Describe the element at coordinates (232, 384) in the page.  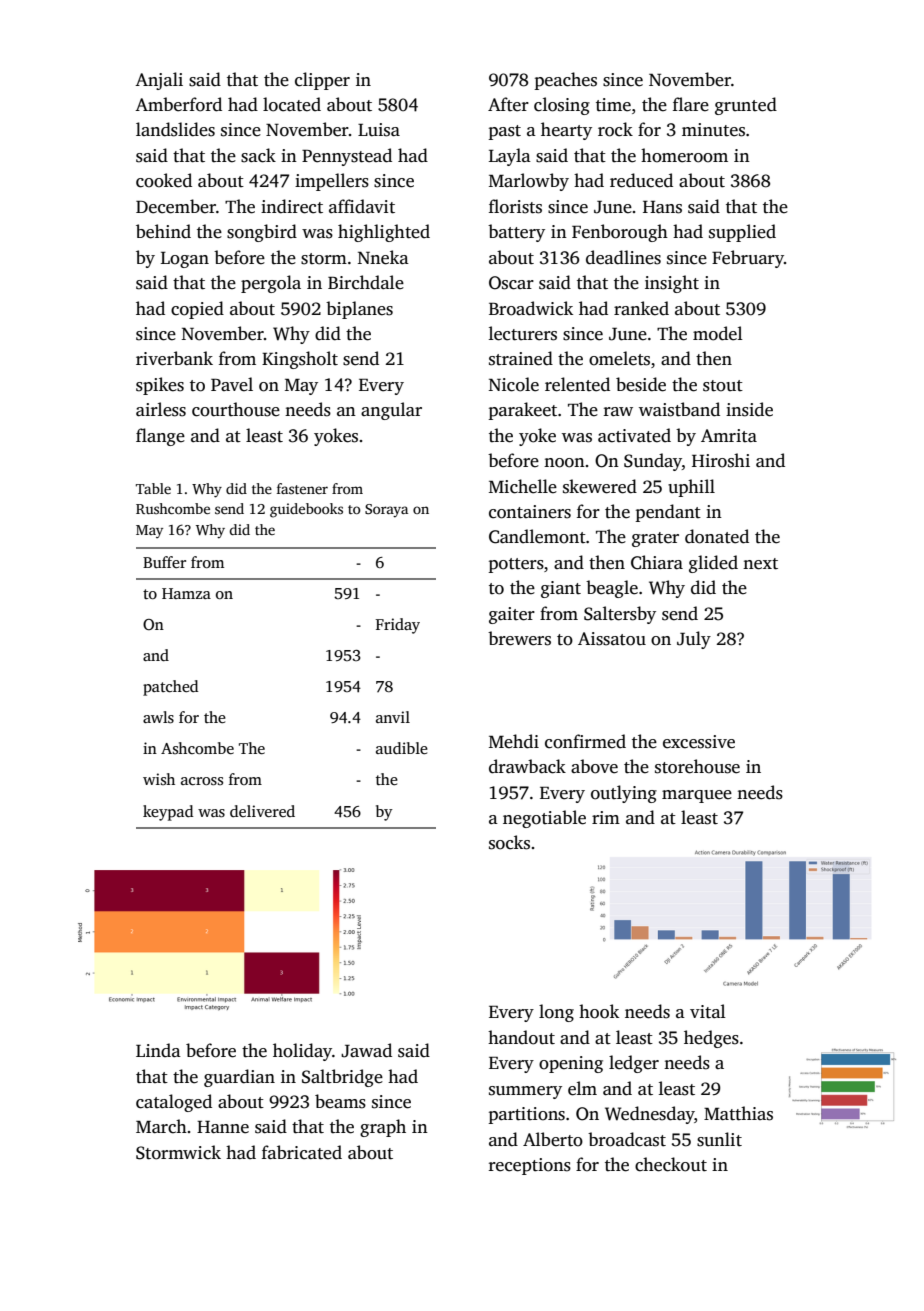
I see `Pavel` at that location.
